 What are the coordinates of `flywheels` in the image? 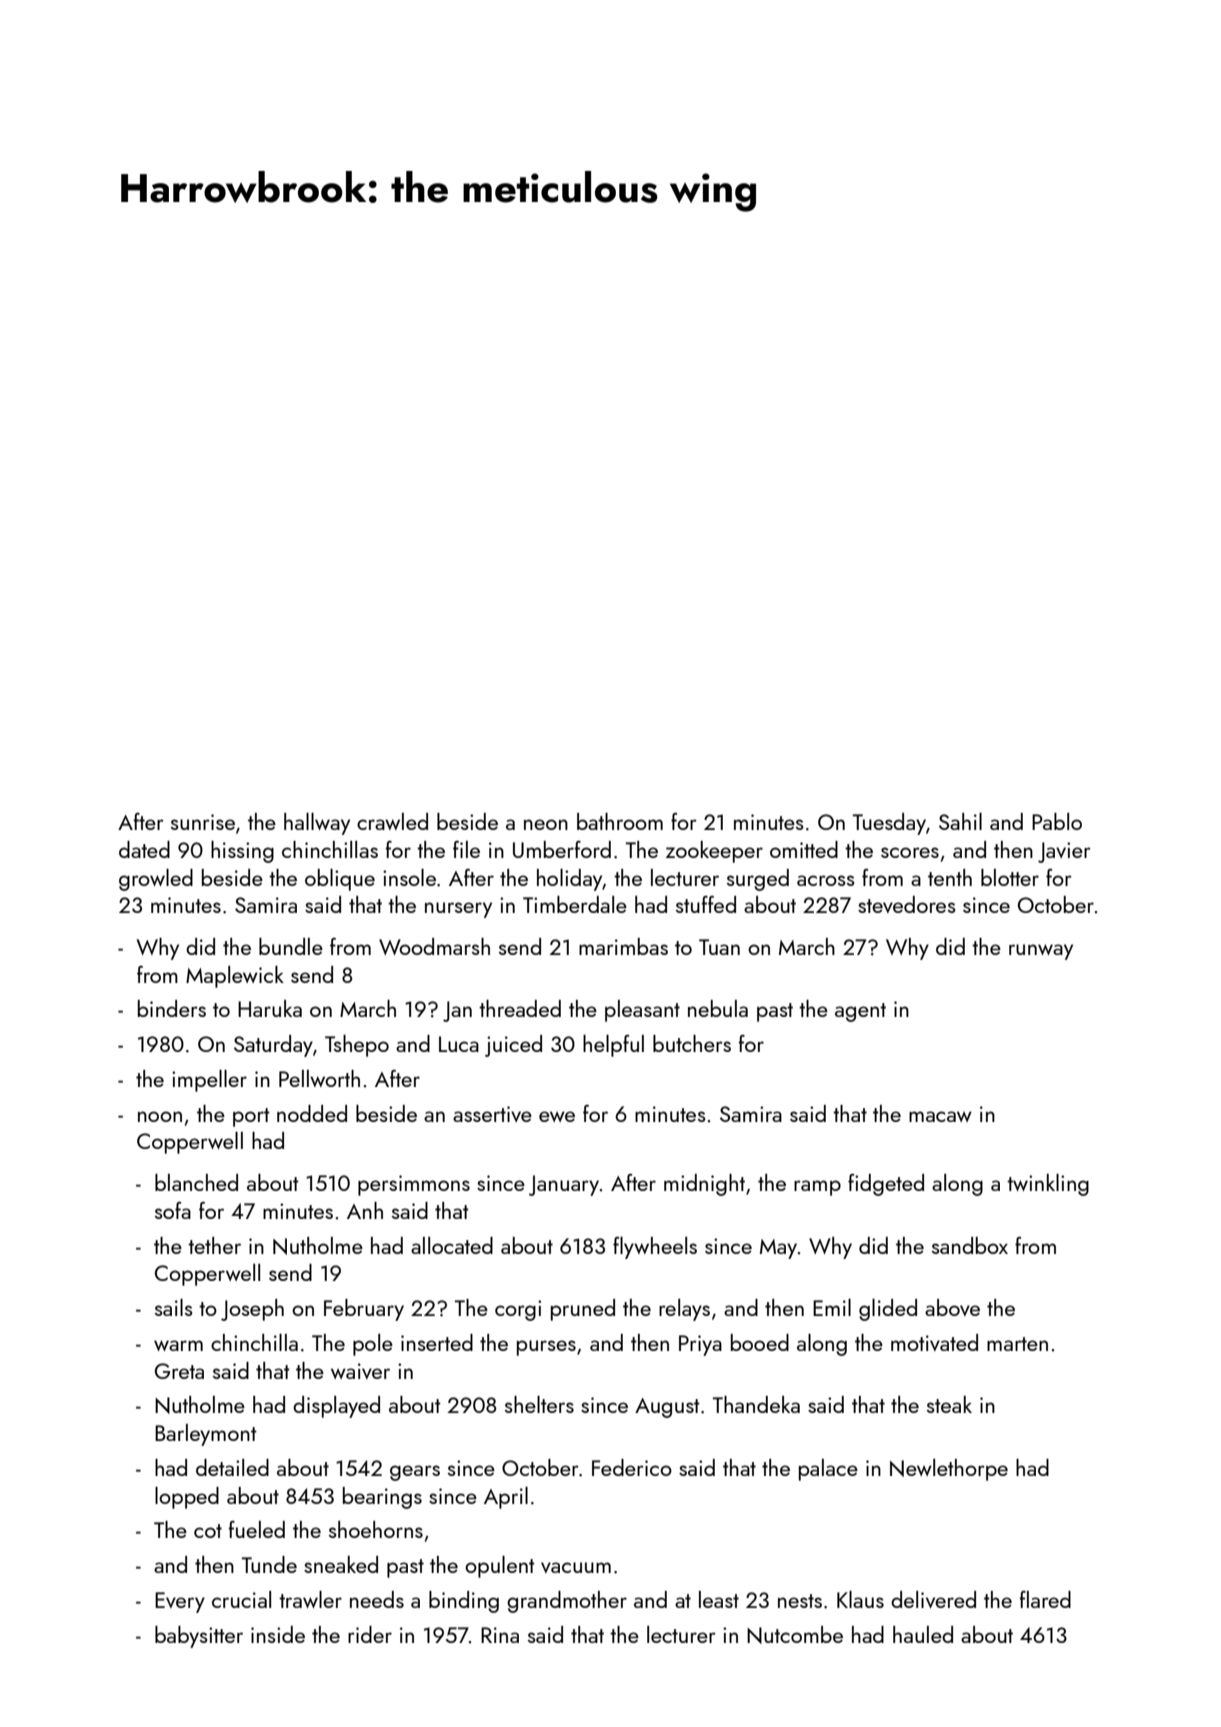 It's located at (655, 1248).
